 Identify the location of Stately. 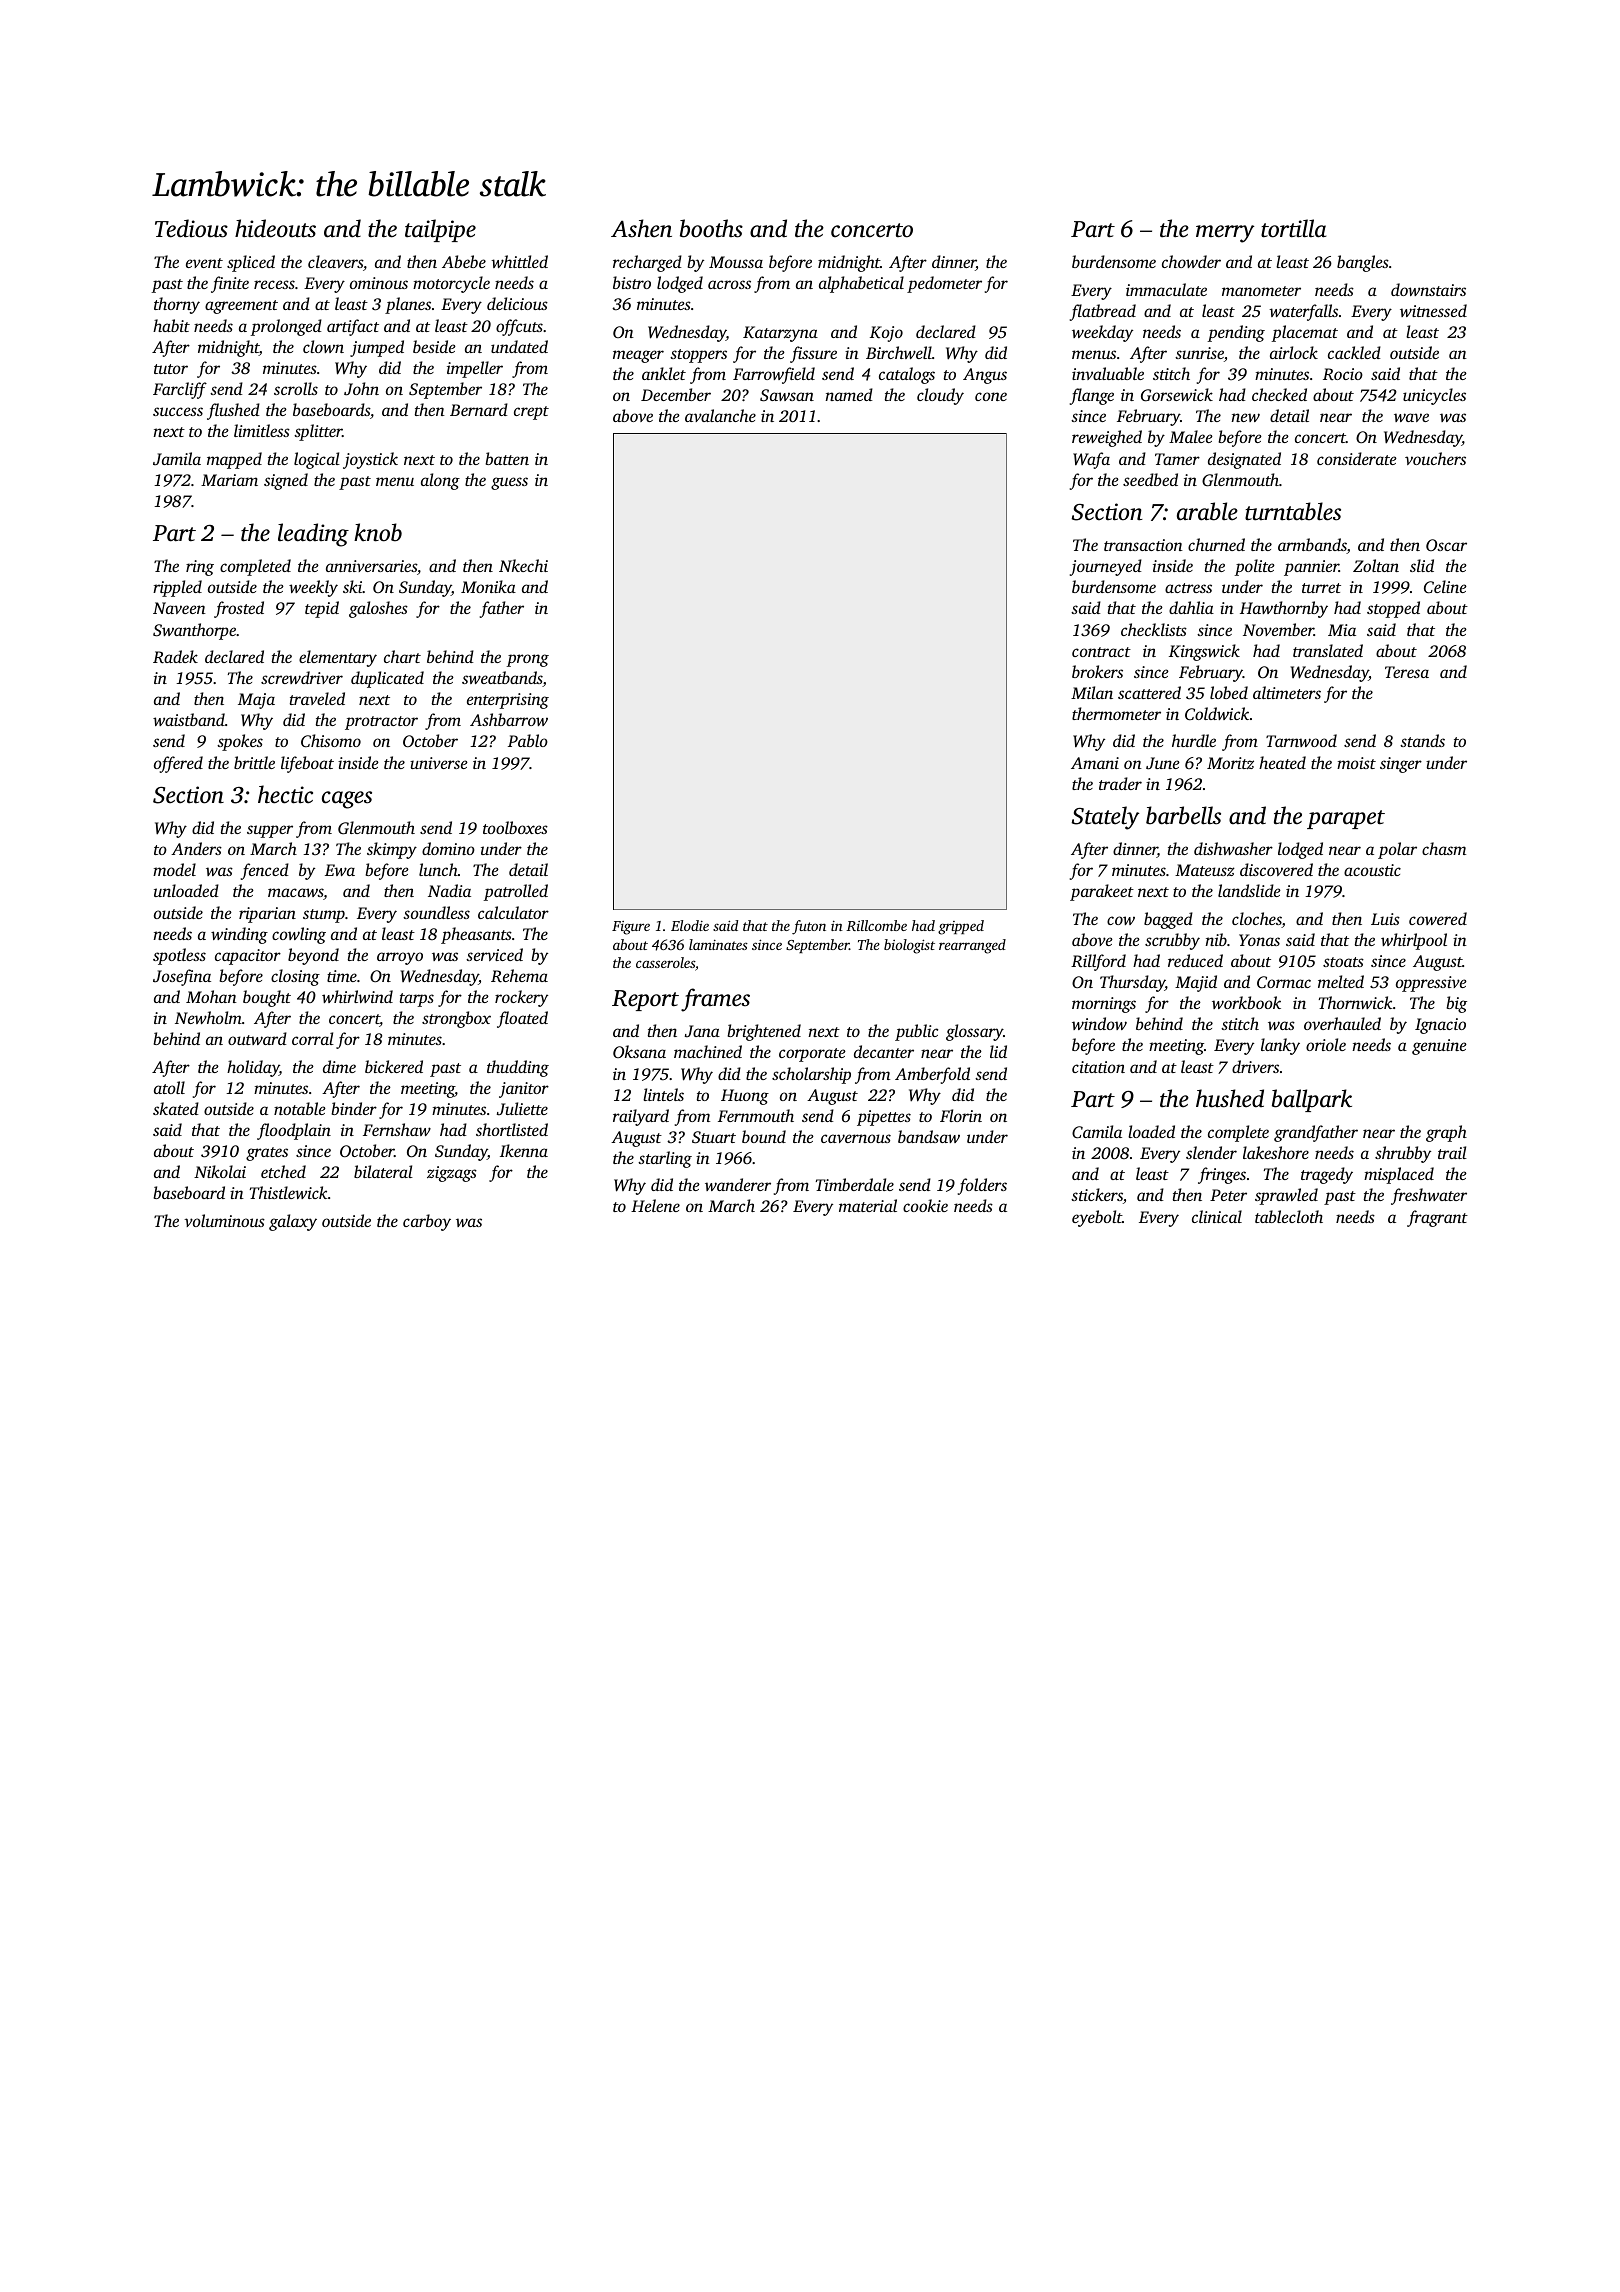
(1105, 818).
